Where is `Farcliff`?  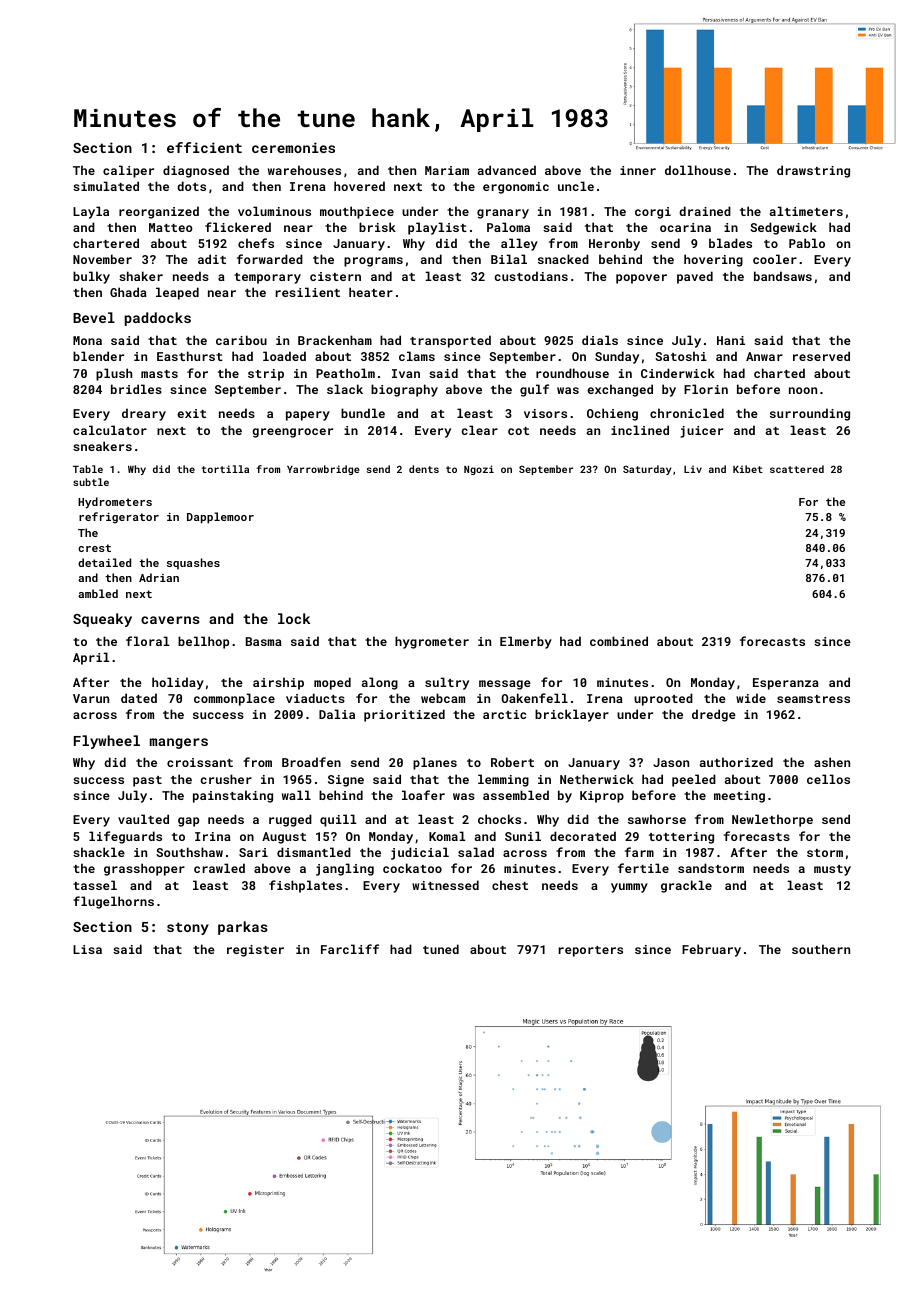
Farcliff is located at coordinates (350, 949).
